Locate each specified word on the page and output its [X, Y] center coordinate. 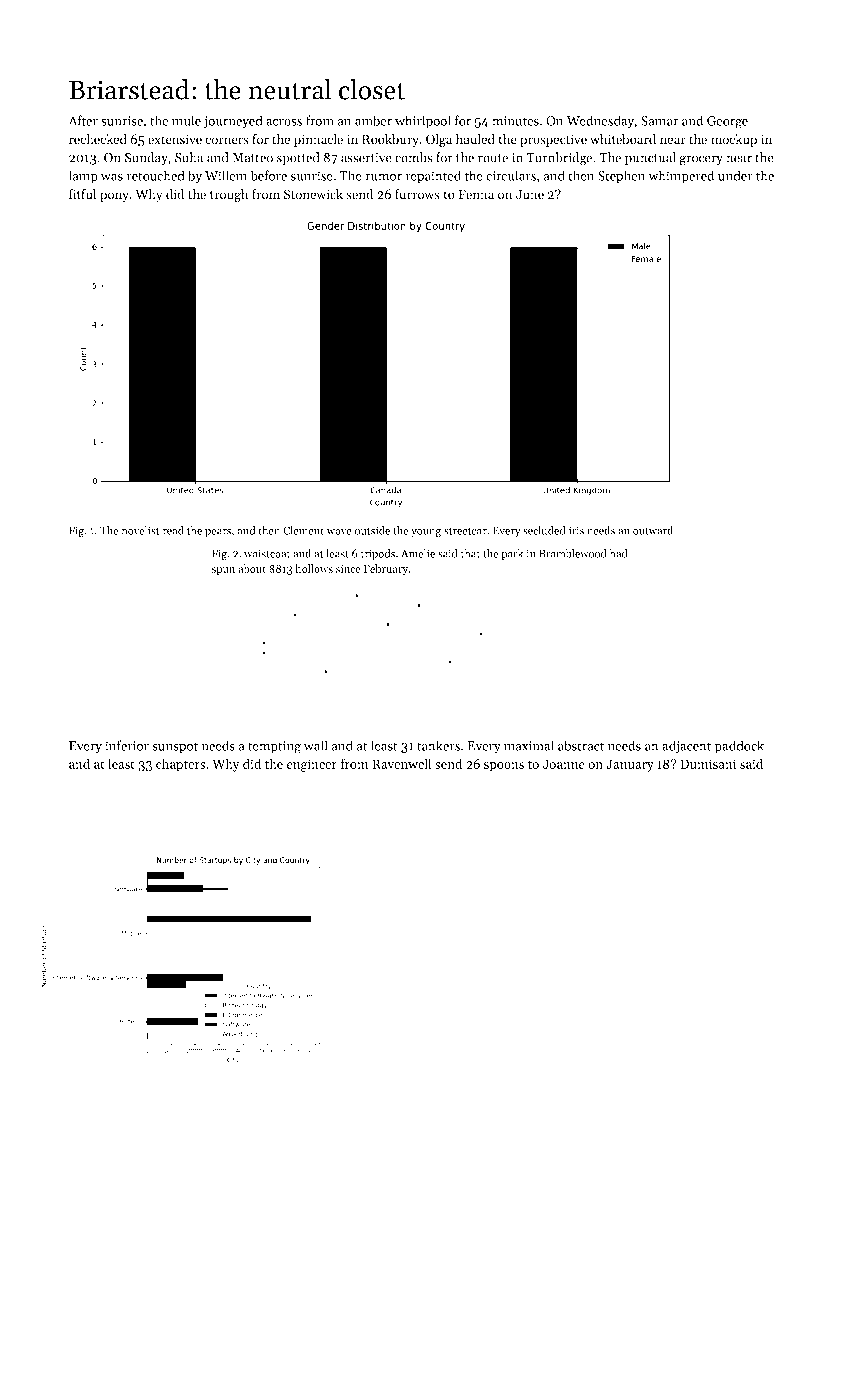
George [727, 122]
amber [373, 120]
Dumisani [708, 764]
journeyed [233, 122]
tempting [274, 747]
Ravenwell [401, 763]
